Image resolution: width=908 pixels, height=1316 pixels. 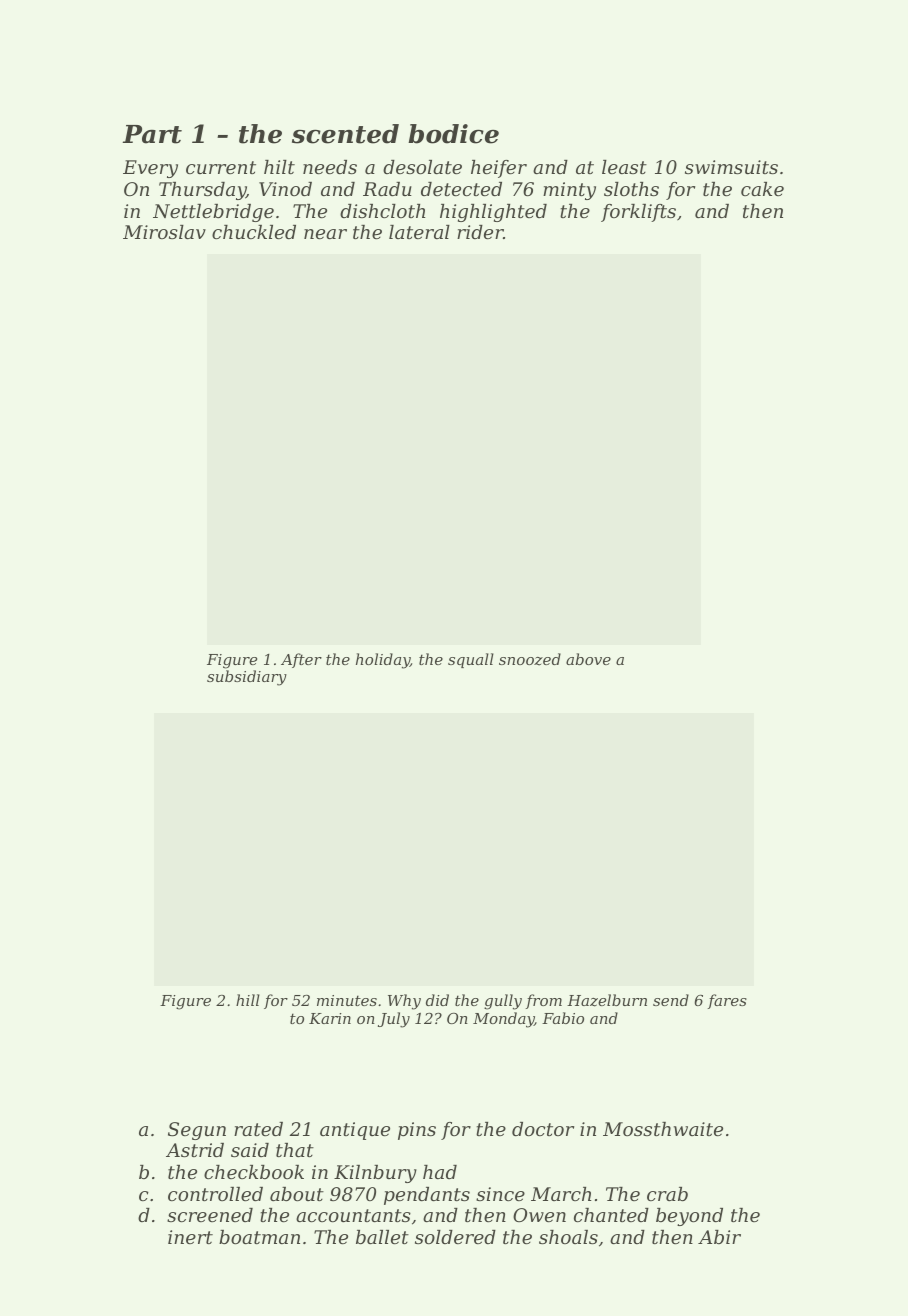 I want to click on squall, so click(x=471, y=660).
